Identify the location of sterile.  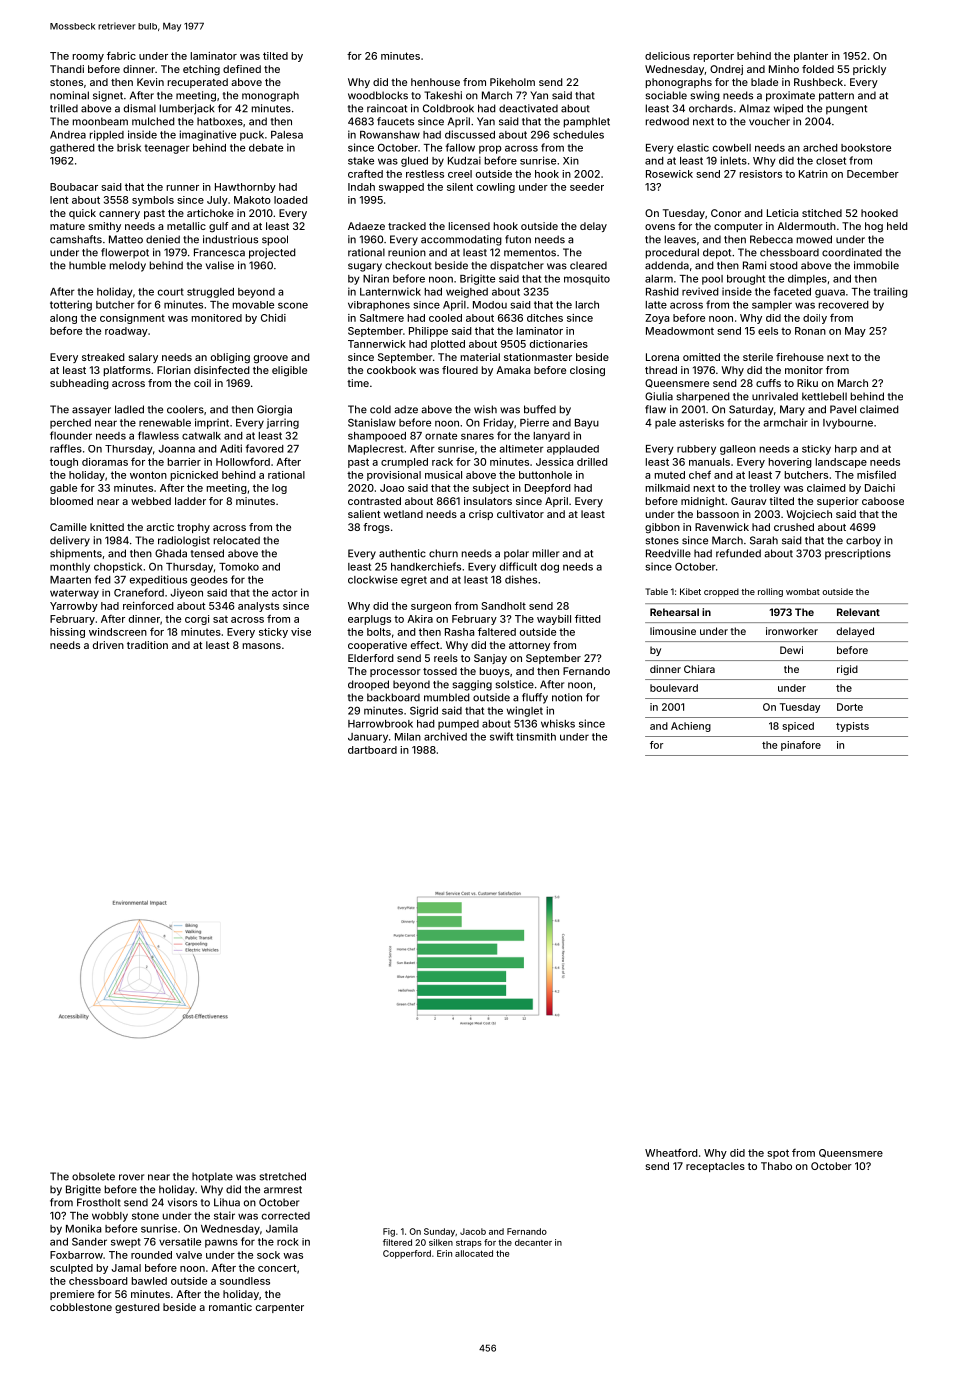
(758, 357).
